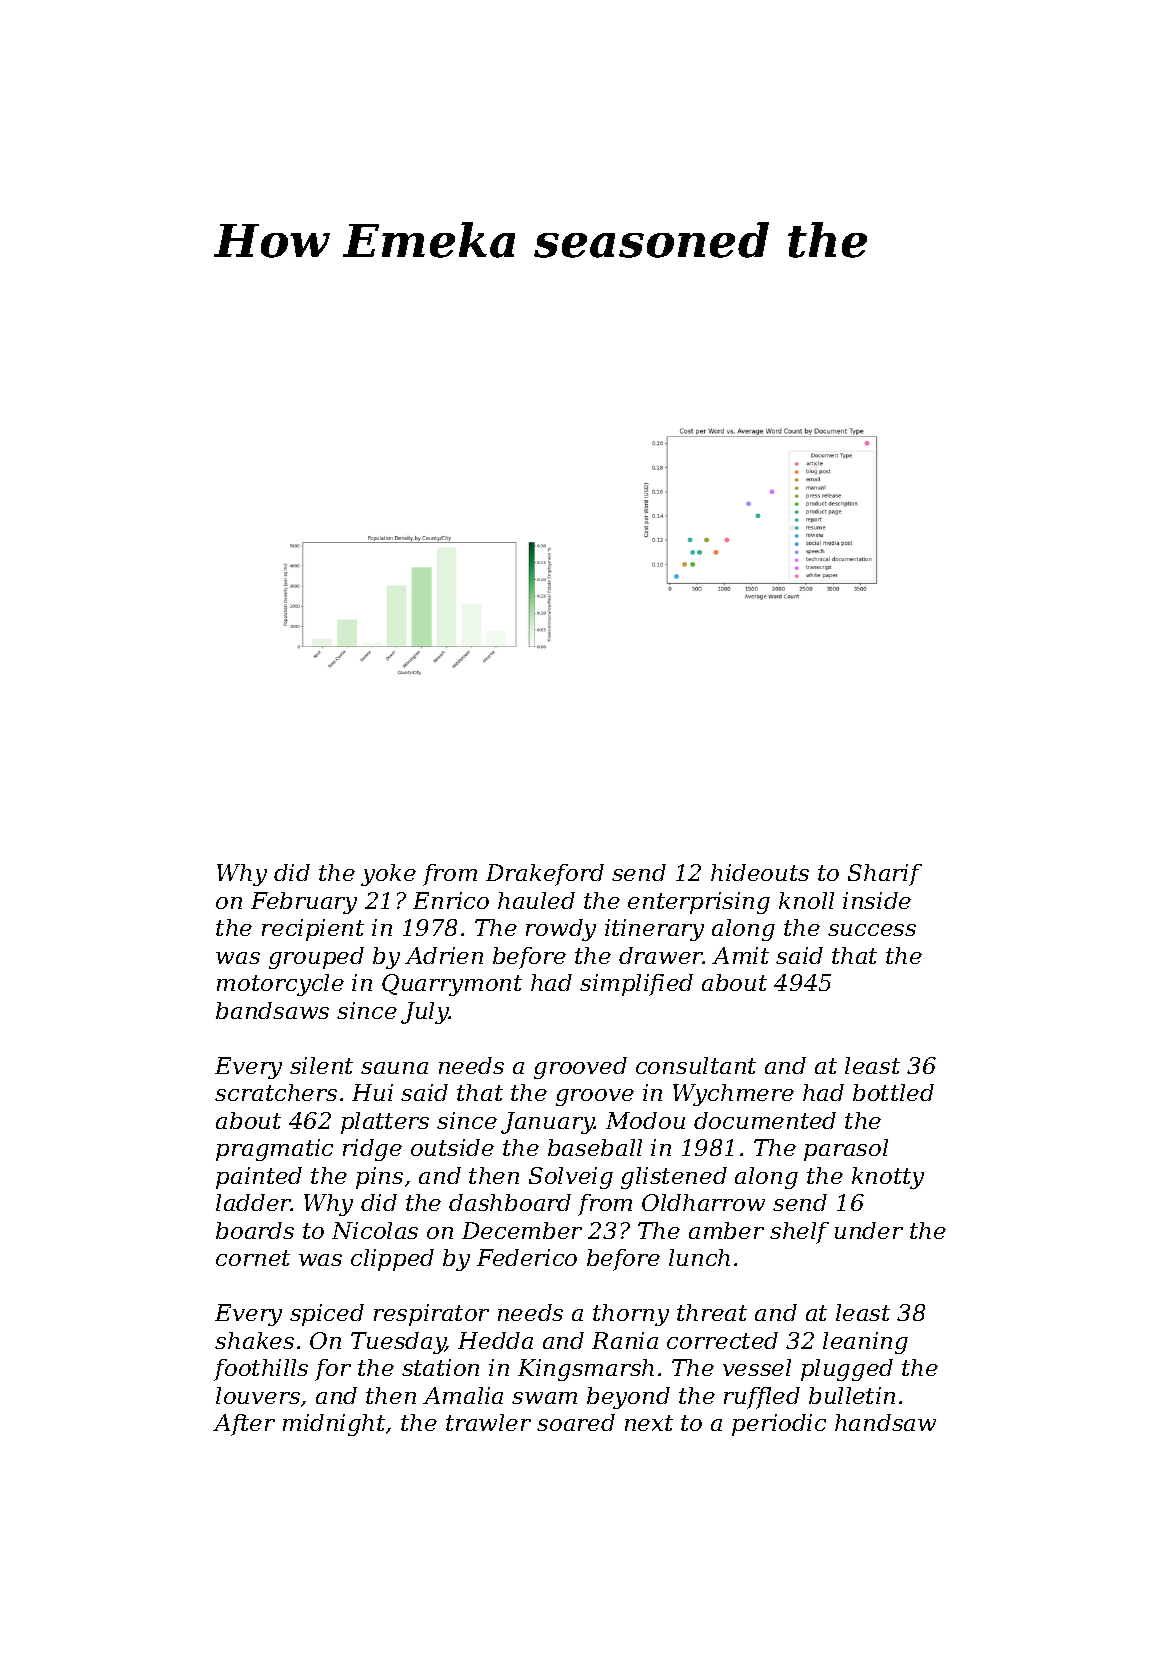 The image size is (1165, 1654). I want to click on Oldharrow, so click(703, 1202).
